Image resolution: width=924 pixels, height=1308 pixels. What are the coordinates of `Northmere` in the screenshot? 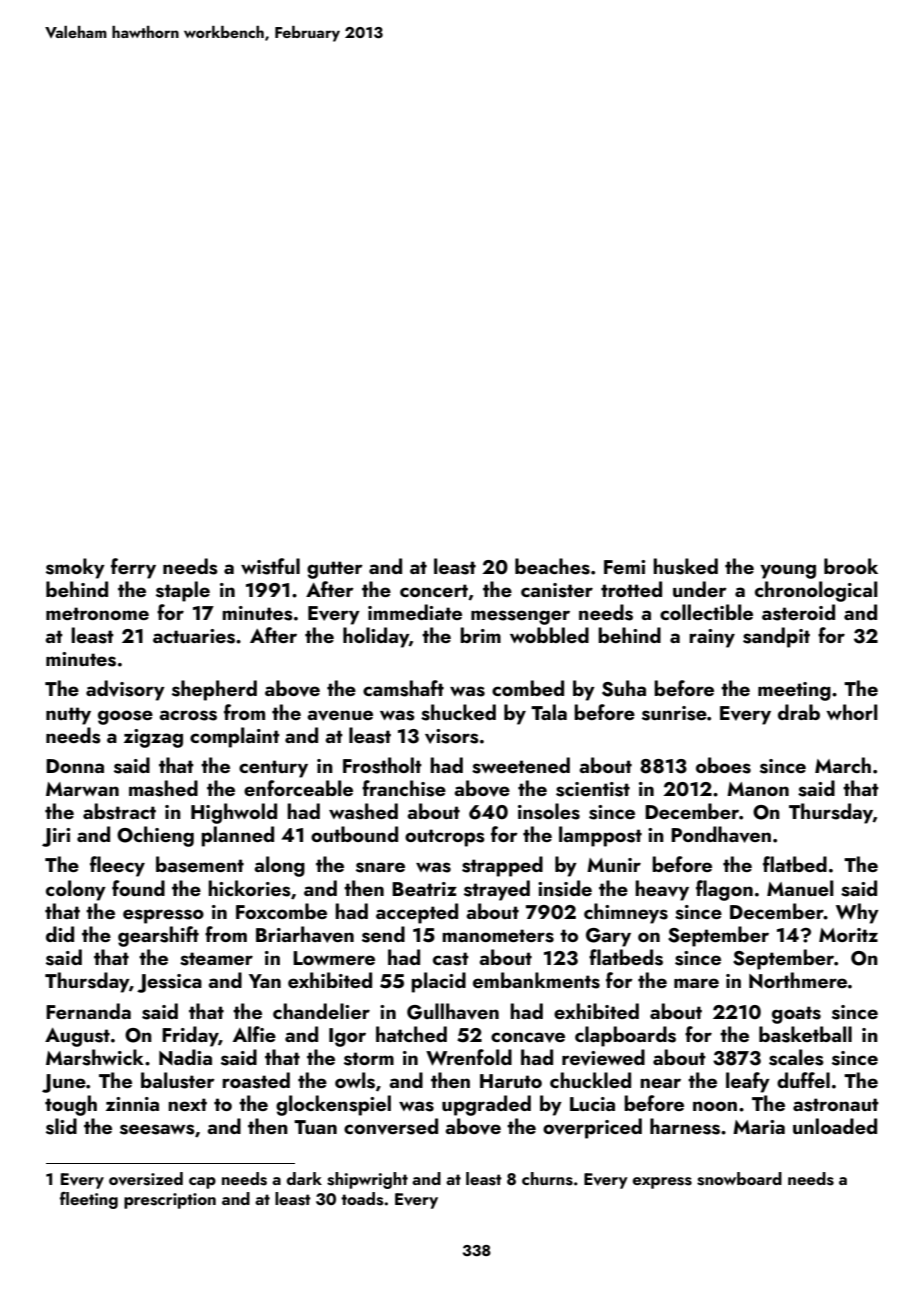 It's located at (798, 980).
